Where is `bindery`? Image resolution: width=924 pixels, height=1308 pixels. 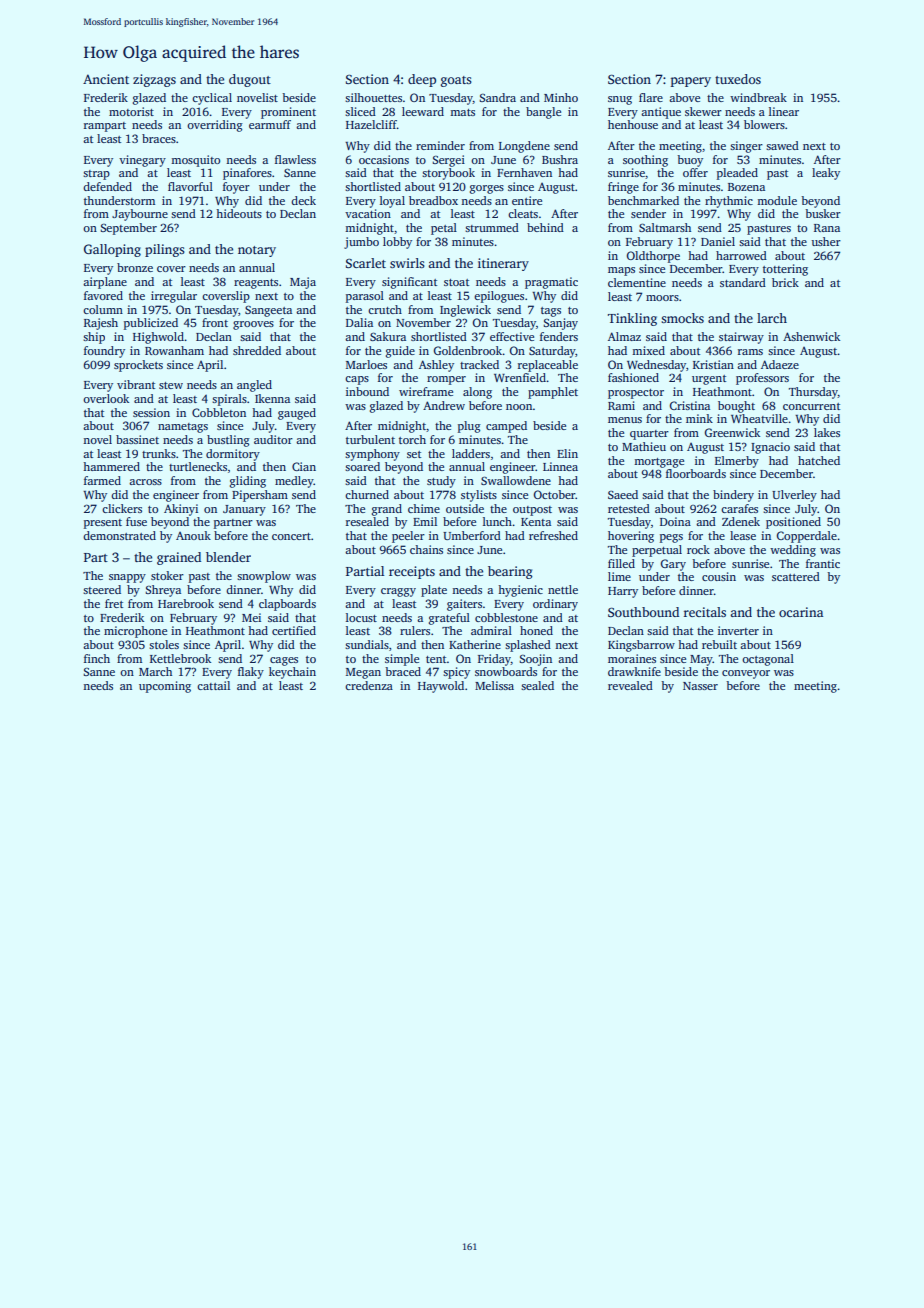
bindery is located at coordinates (733, 496).
